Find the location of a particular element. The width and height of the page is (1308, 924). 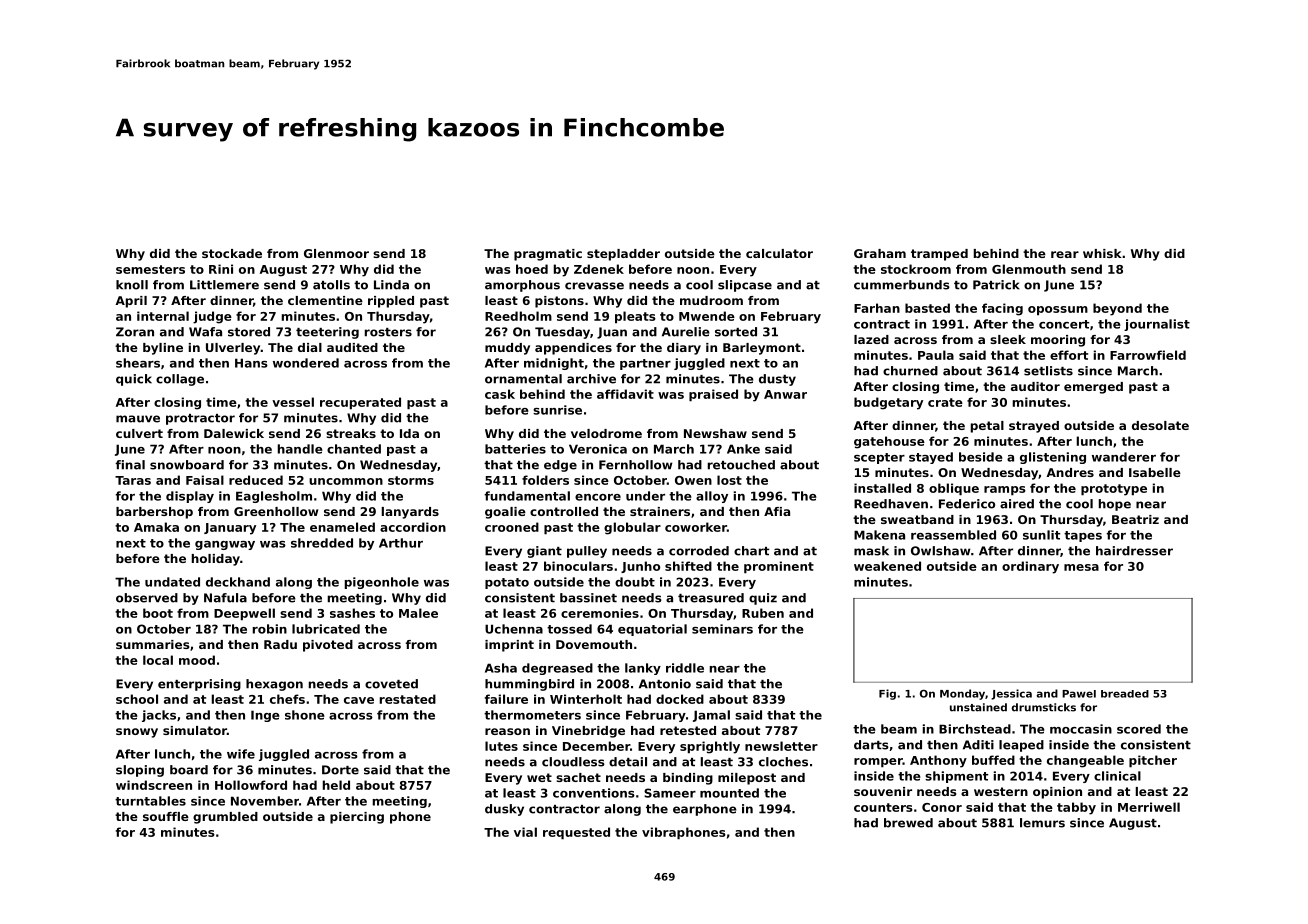

mesa is located at coordinates (1081, 567).
